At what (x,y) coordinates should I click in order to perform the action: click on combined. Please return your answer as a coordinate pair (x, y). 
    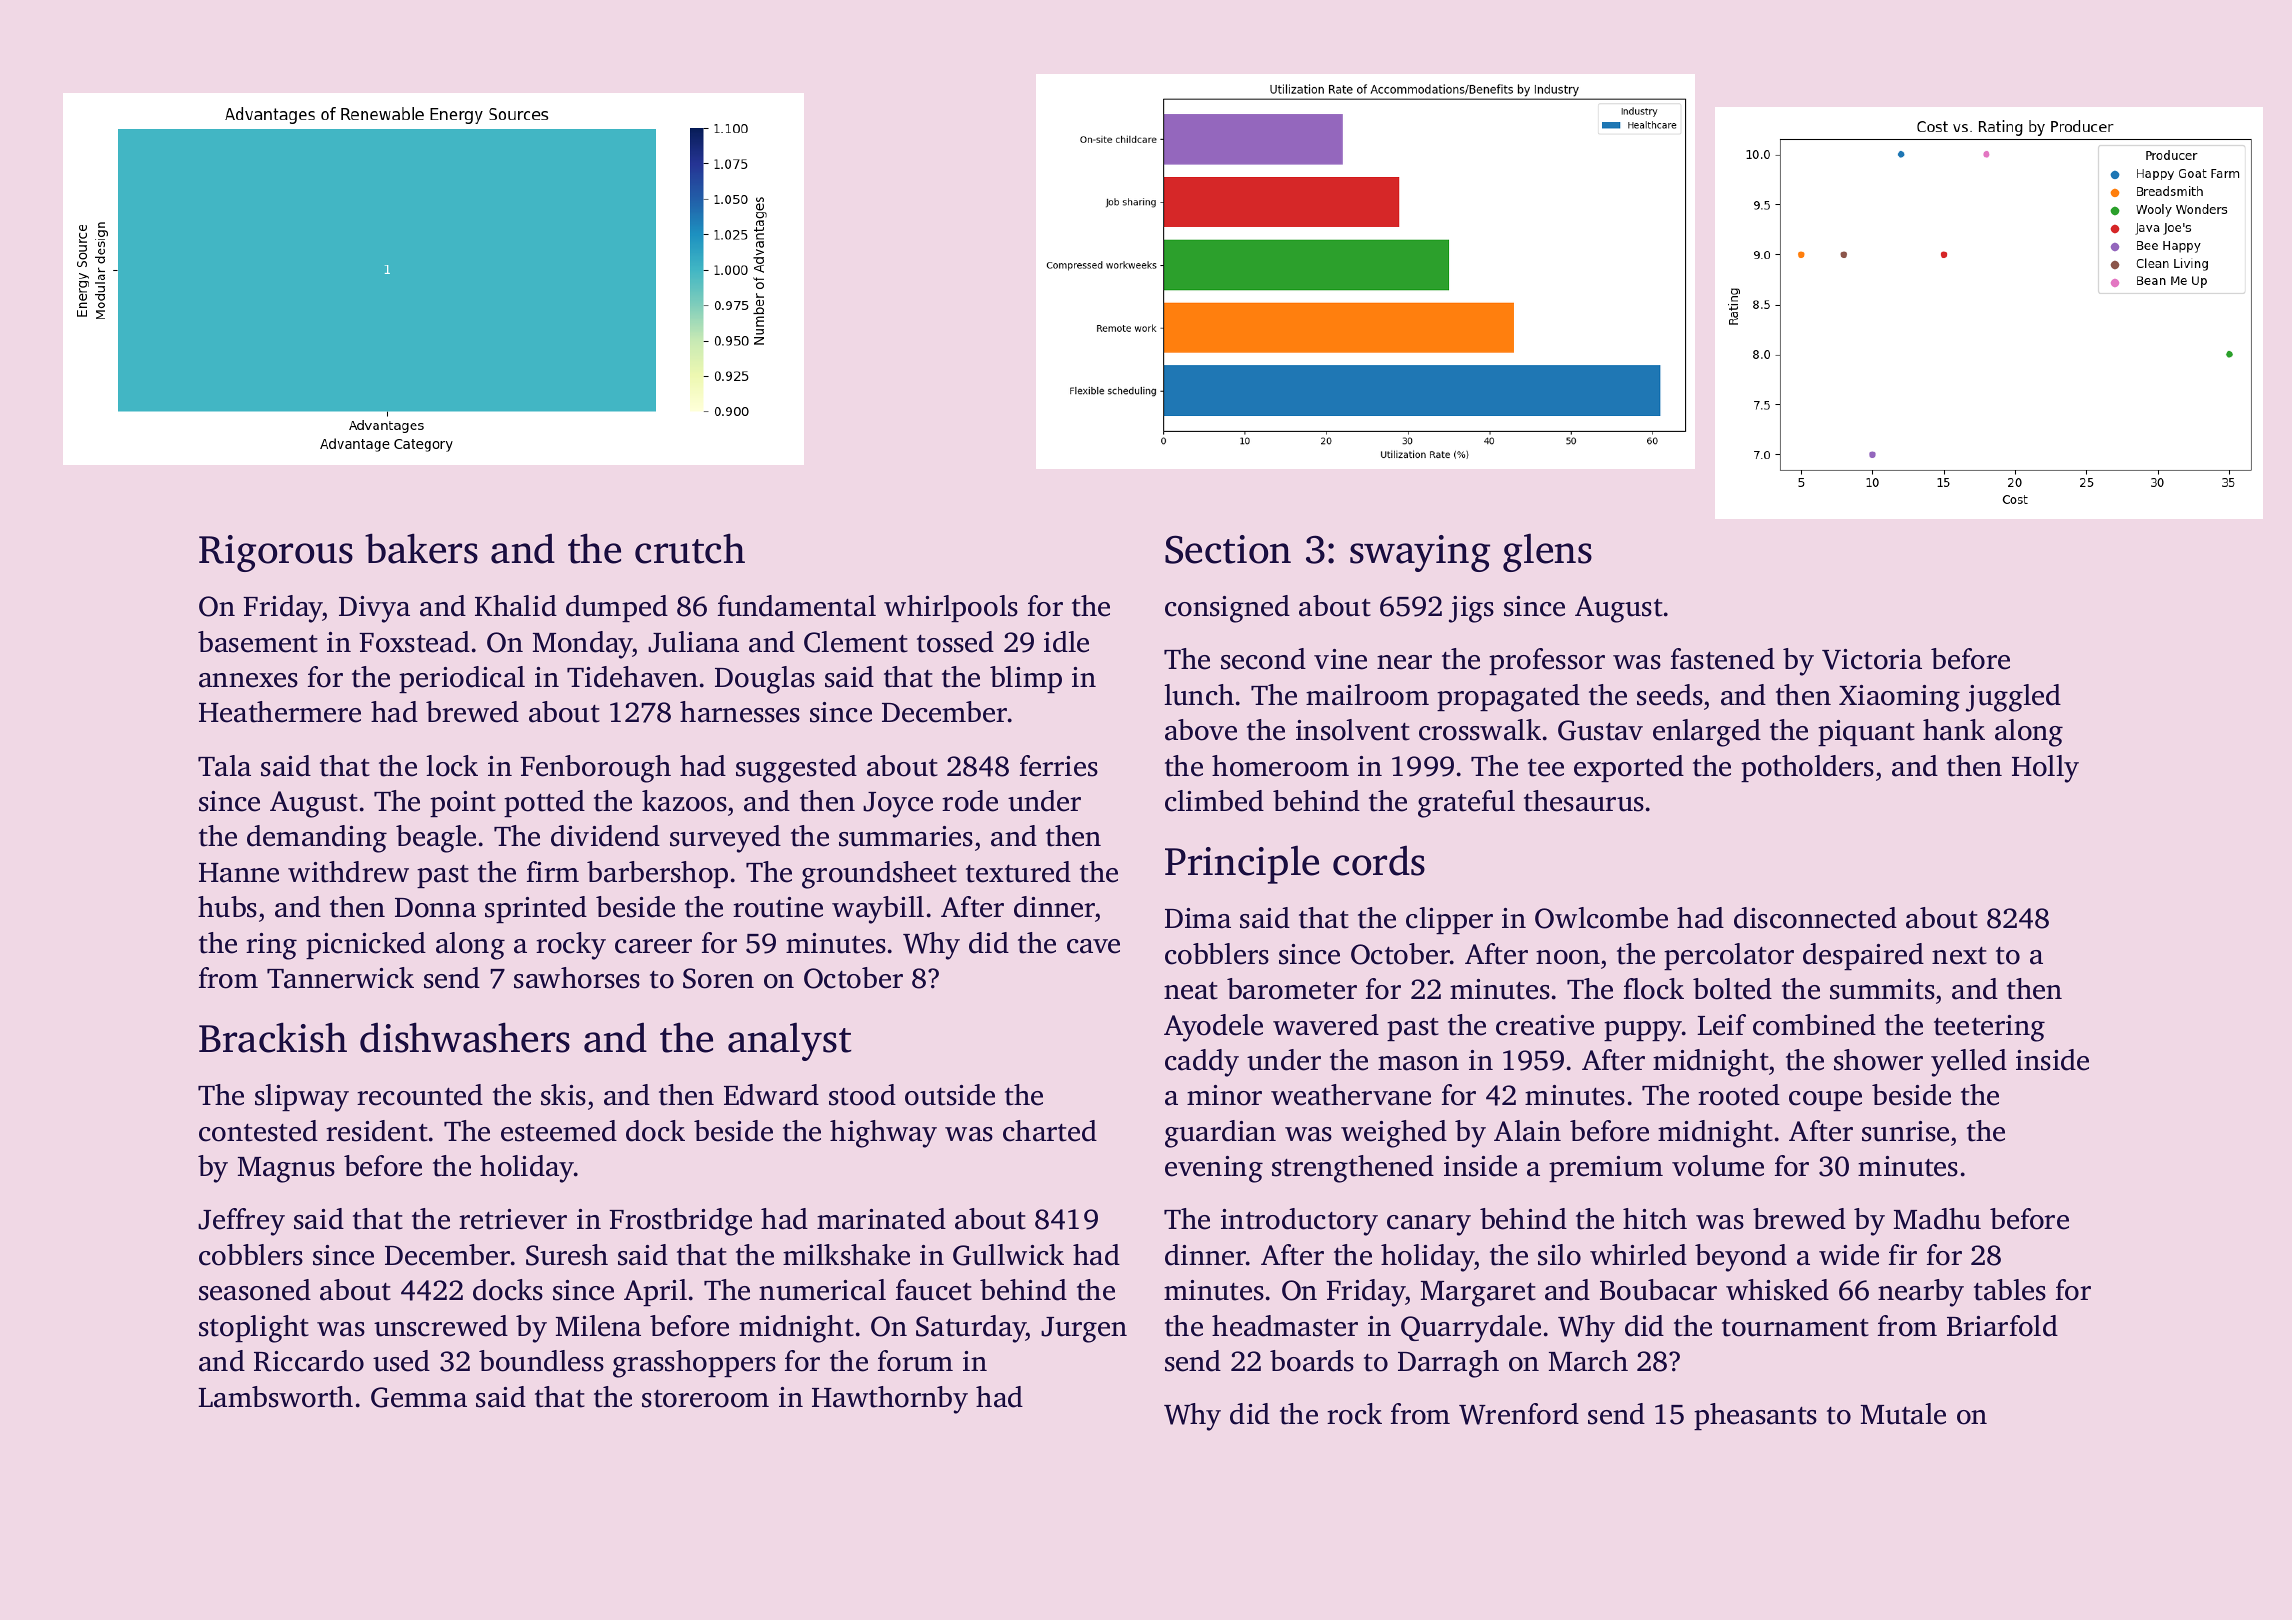
    Looking at the image, I should click on (1814, 1025).
